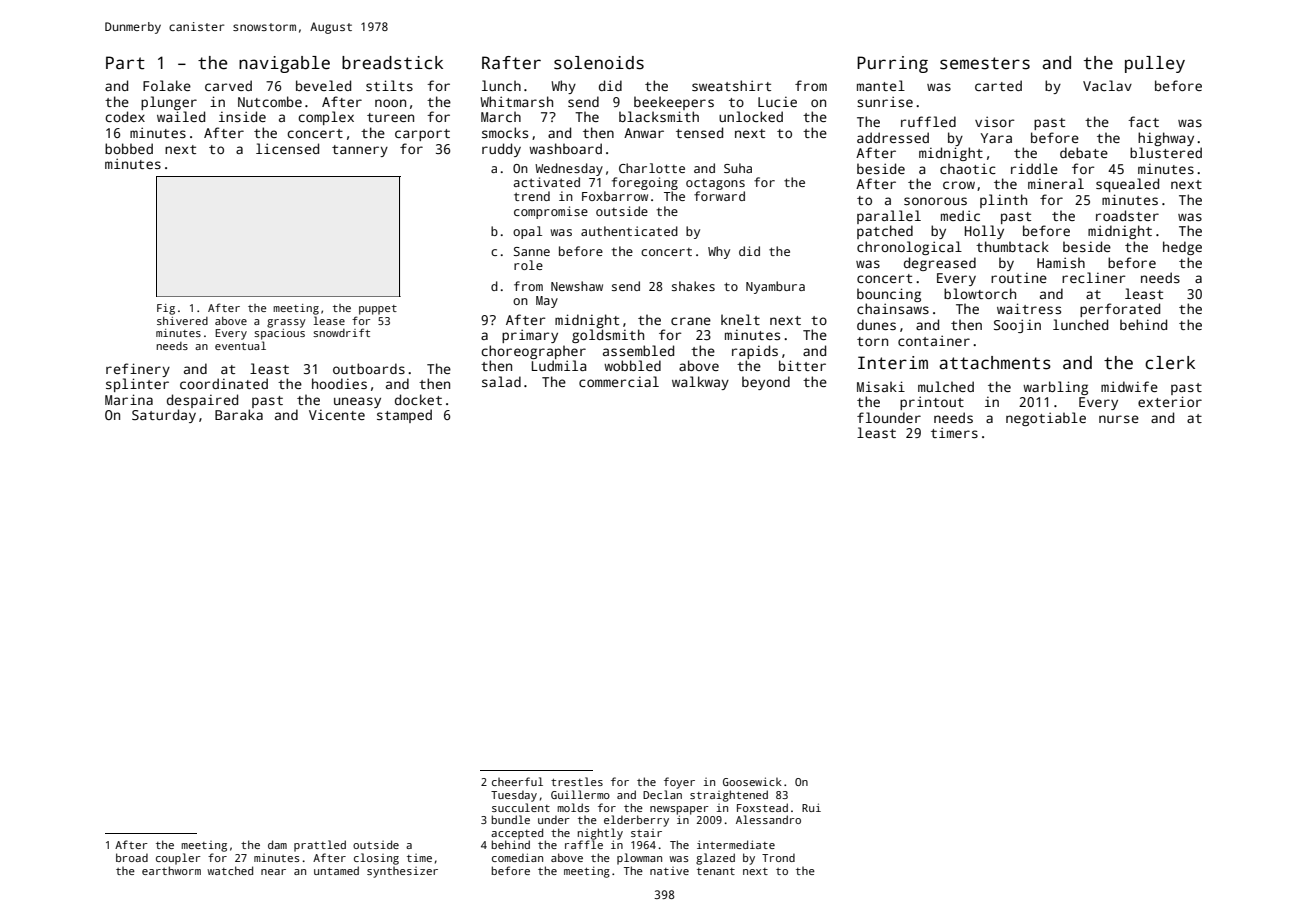  Describe the element at coordinates (329, 320) in the screenshot. I see `lease` at that location.
